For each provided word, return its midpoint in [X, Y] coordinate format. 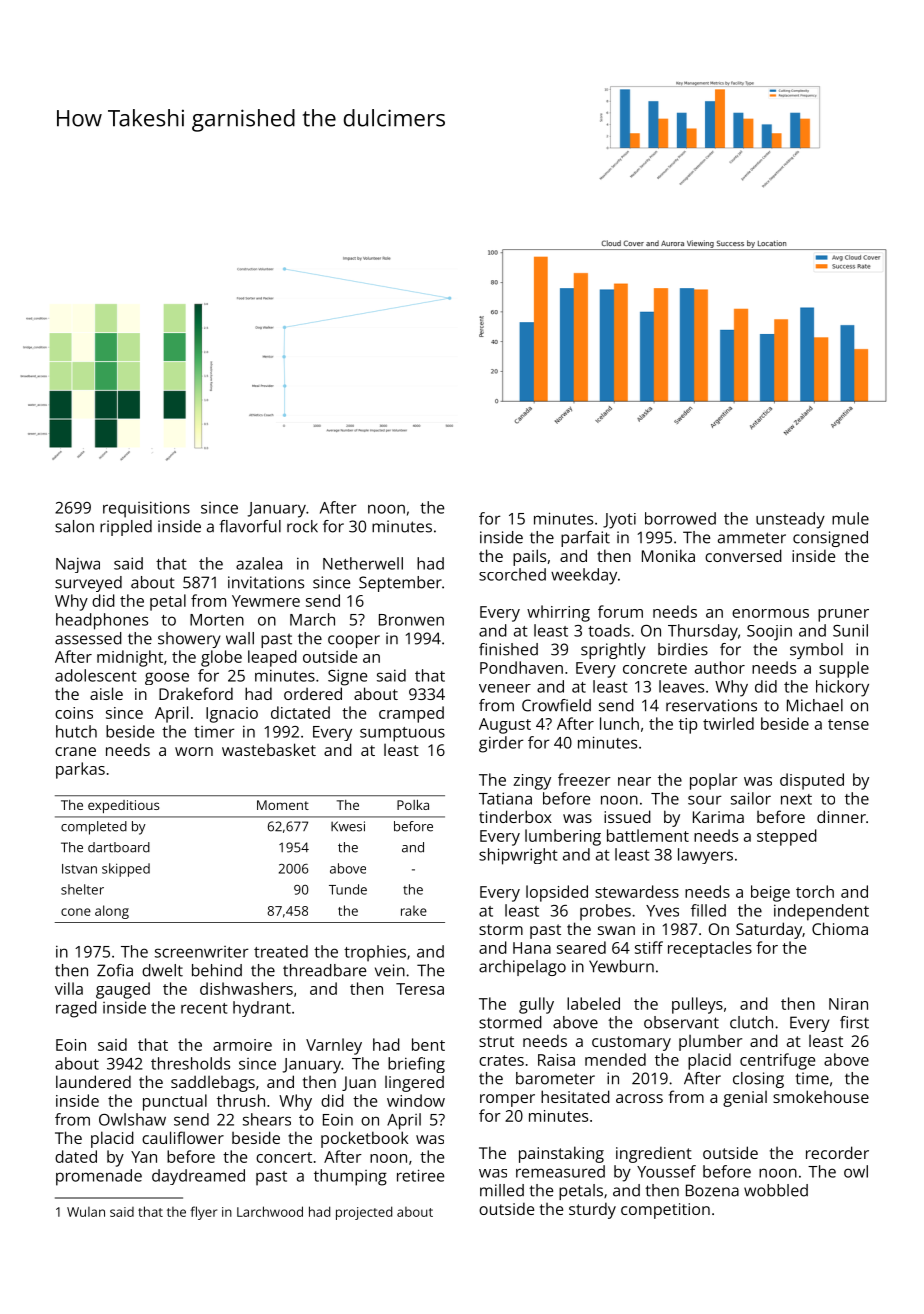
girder [501, 744]
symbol [816, 651]
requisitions [146, 509]
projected [364, 1213]
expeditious [123, 806]
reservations [711, 705]
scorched [512, 574]
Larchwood [270, 1211]
